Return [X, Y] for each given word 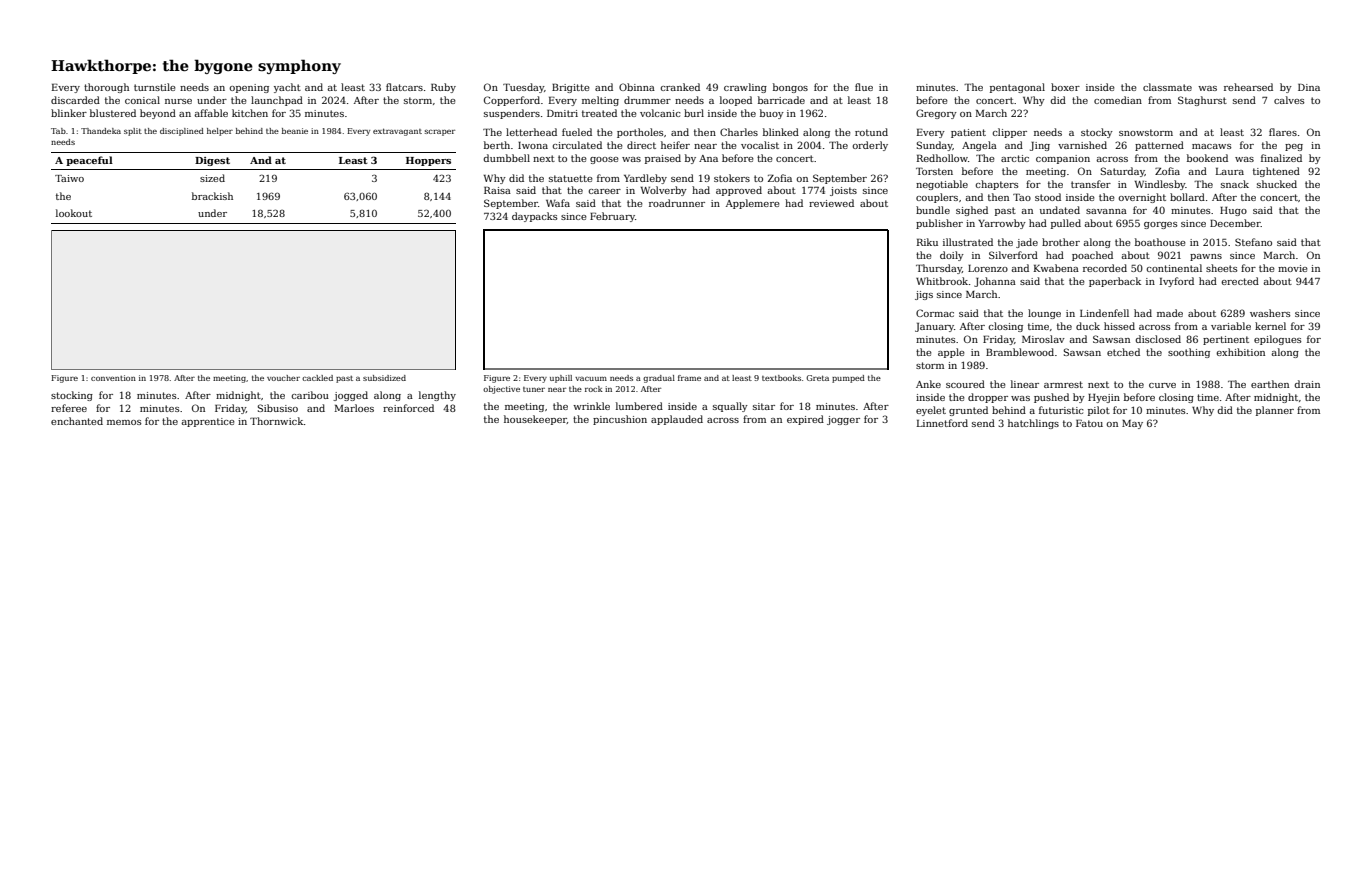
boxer [1065, 87]
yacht [287, 88]
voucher [283, 378]
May [1132, 424]
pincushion [620, 420]
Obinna [637, 87]
